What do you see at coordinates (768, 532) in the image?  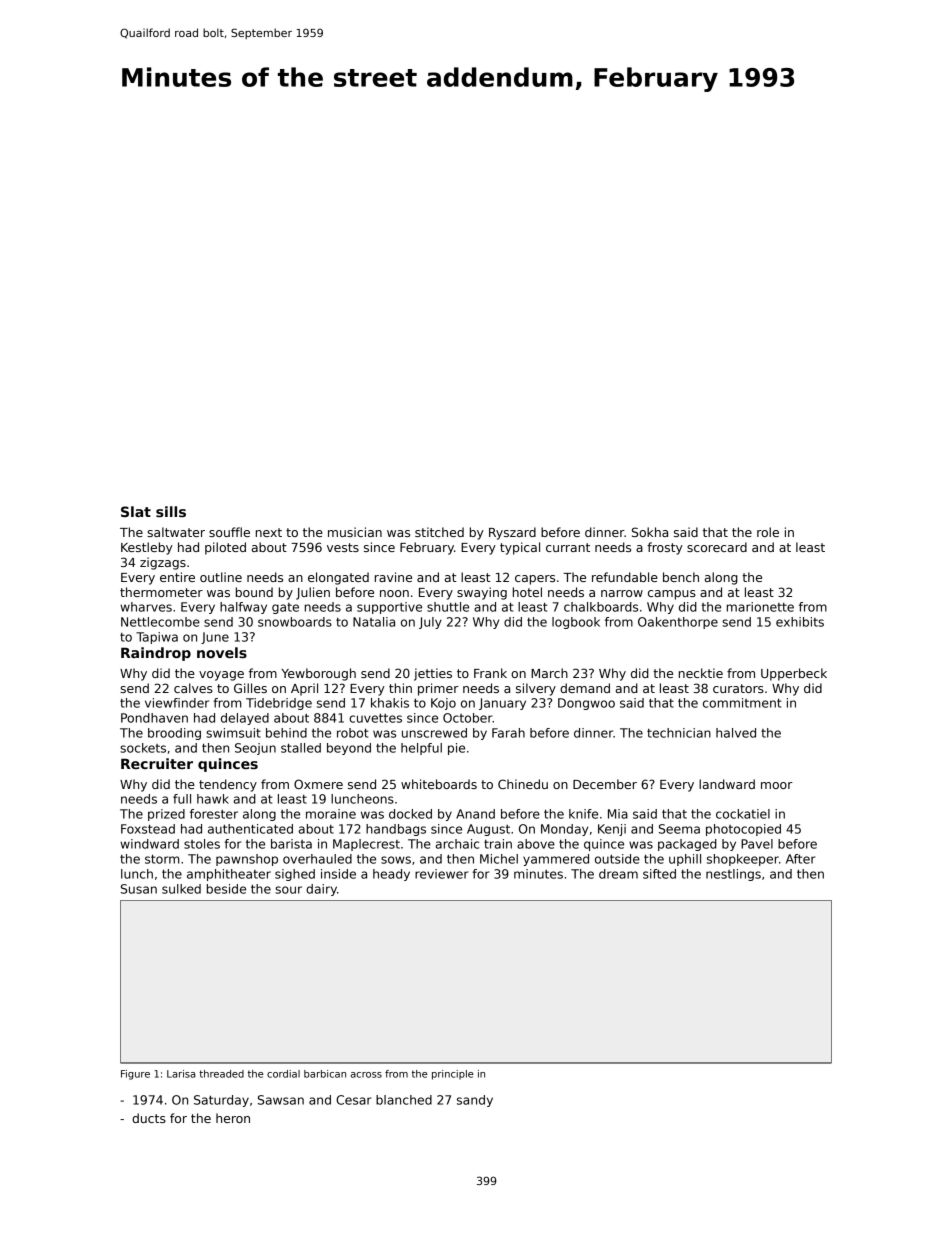 I see `role` at bounding box center [768, 532].
